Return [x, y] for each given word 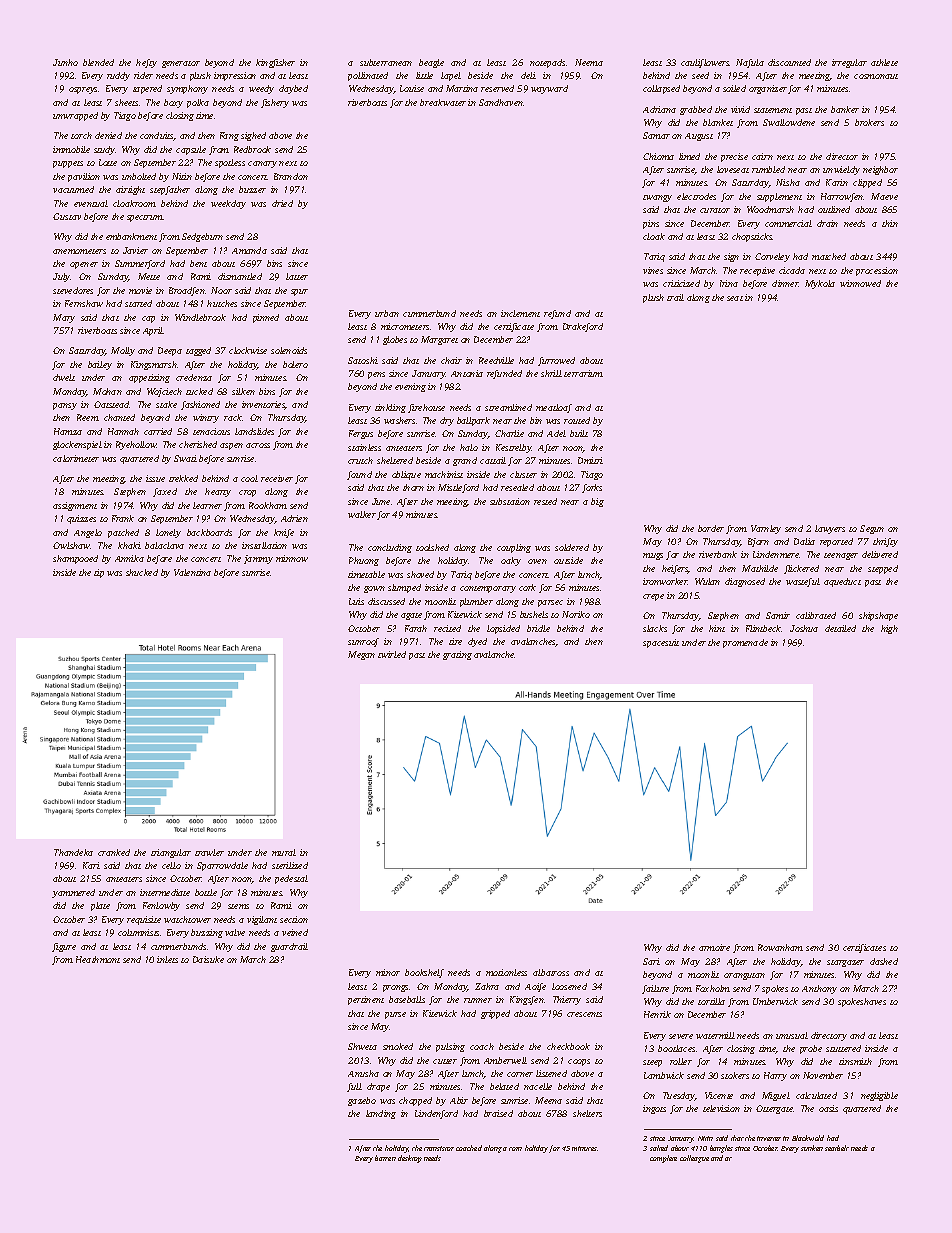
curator [715, 210]
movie [140, 290]
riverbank [718, 554]
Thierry [567, 1000]
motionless [506, 972]
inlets [167, 959]
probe [811, 1049]
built [579, 433]
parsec [550, 603]
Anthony [819, 989]
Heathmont [98, 959]
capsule [191, 150]
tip [99, 573]
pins [651, 224]
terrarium [583, 373]
